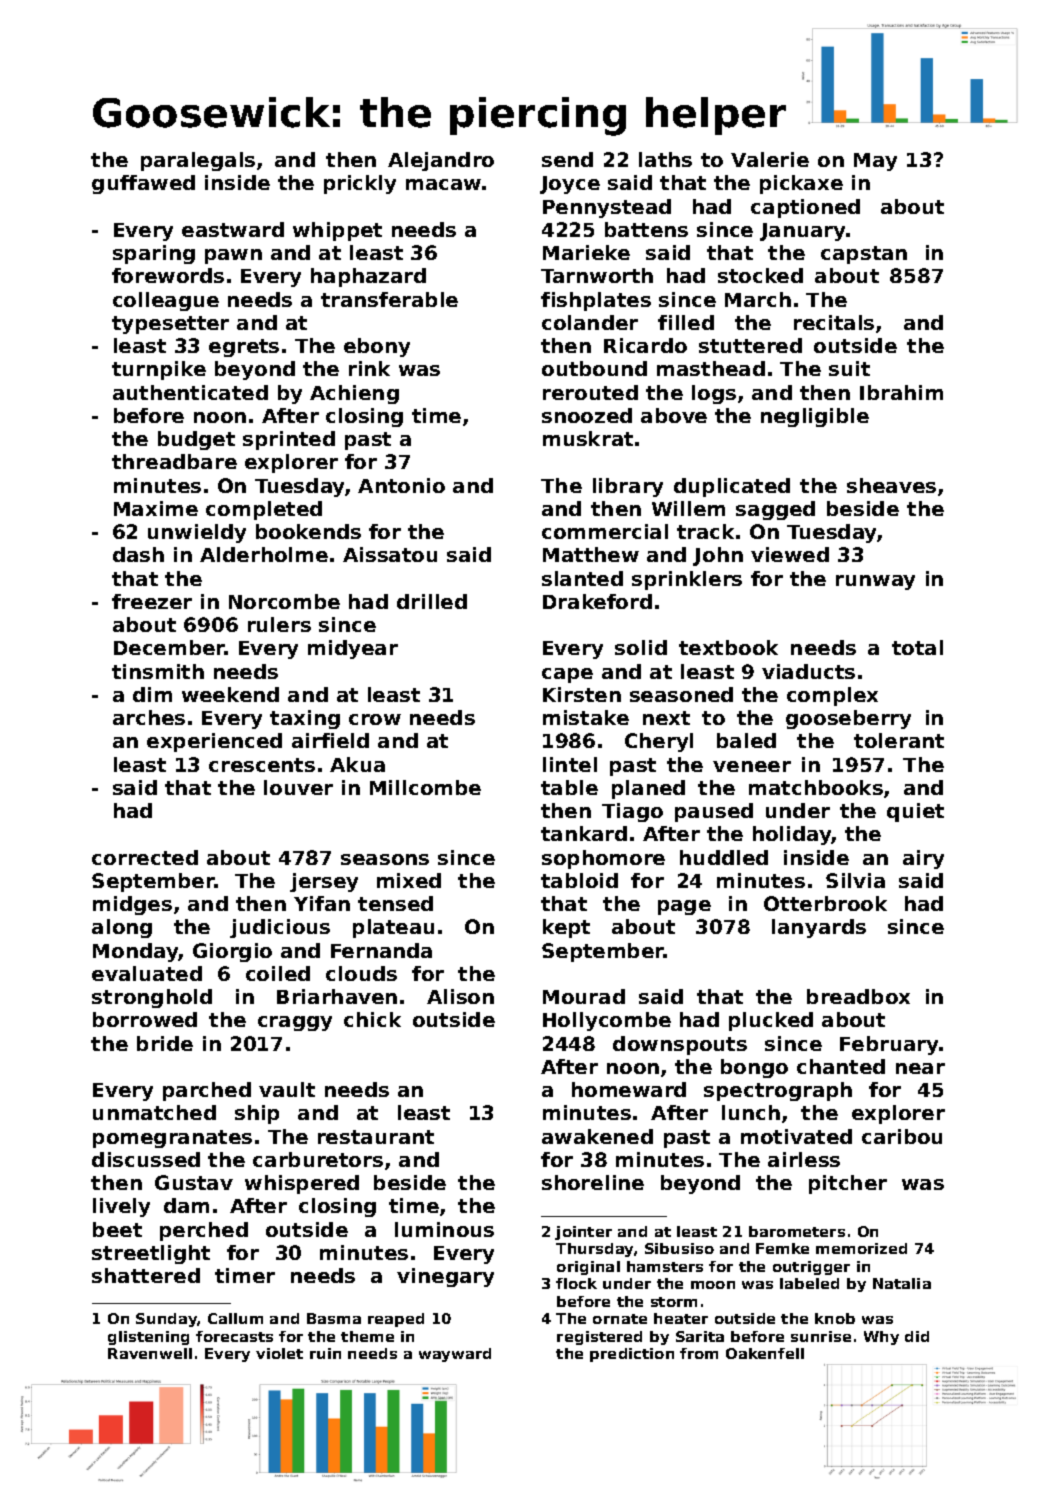 The width and height of the document is (1037, 1502). What do you see at coordinates (849, 368) in the document?
I see `suit` at bounding box center [849, 368].
